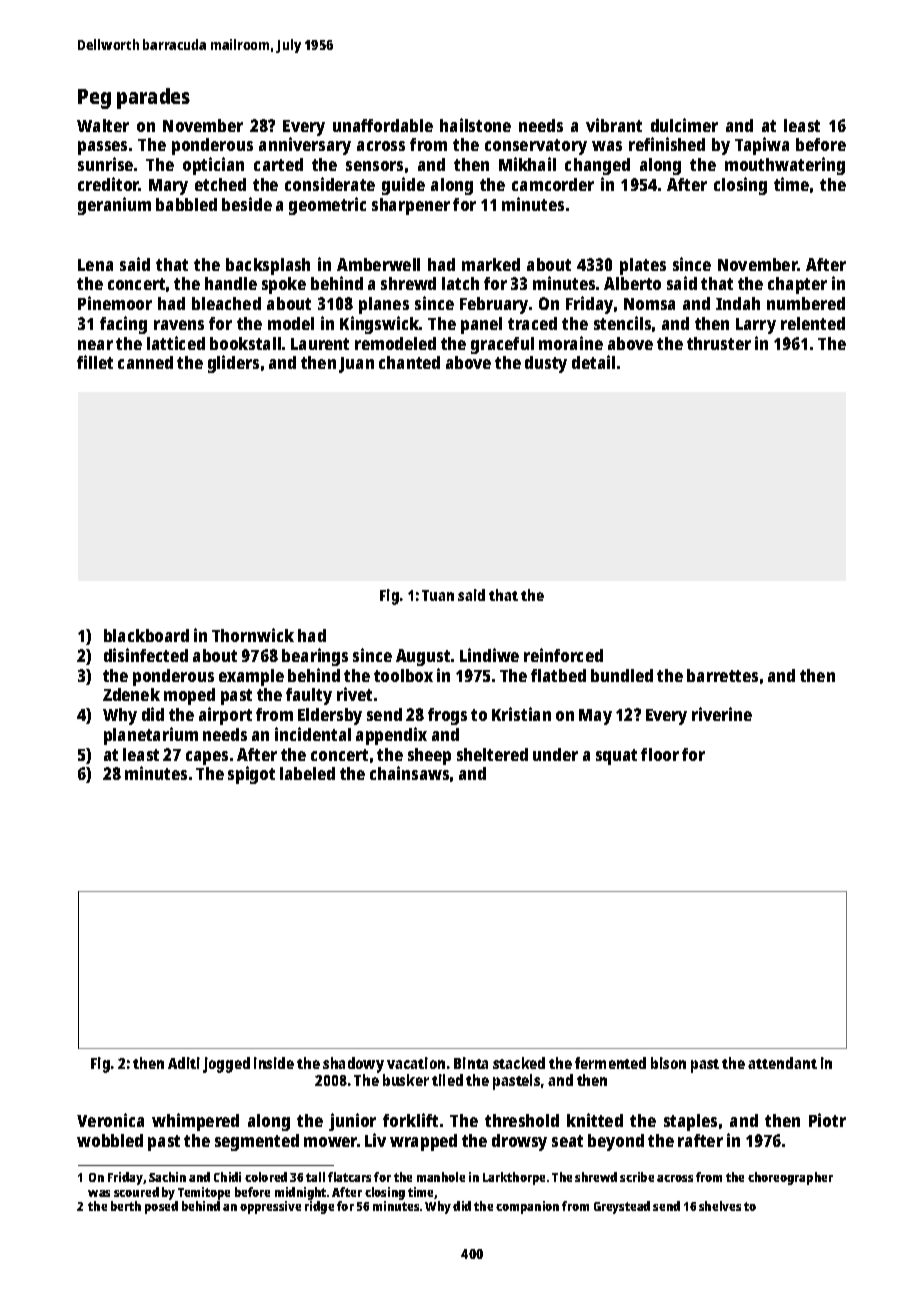 This page has height=1308, width=924. Describe the element at coordinates (278, 164) in the page. I see `carted` at that location.
